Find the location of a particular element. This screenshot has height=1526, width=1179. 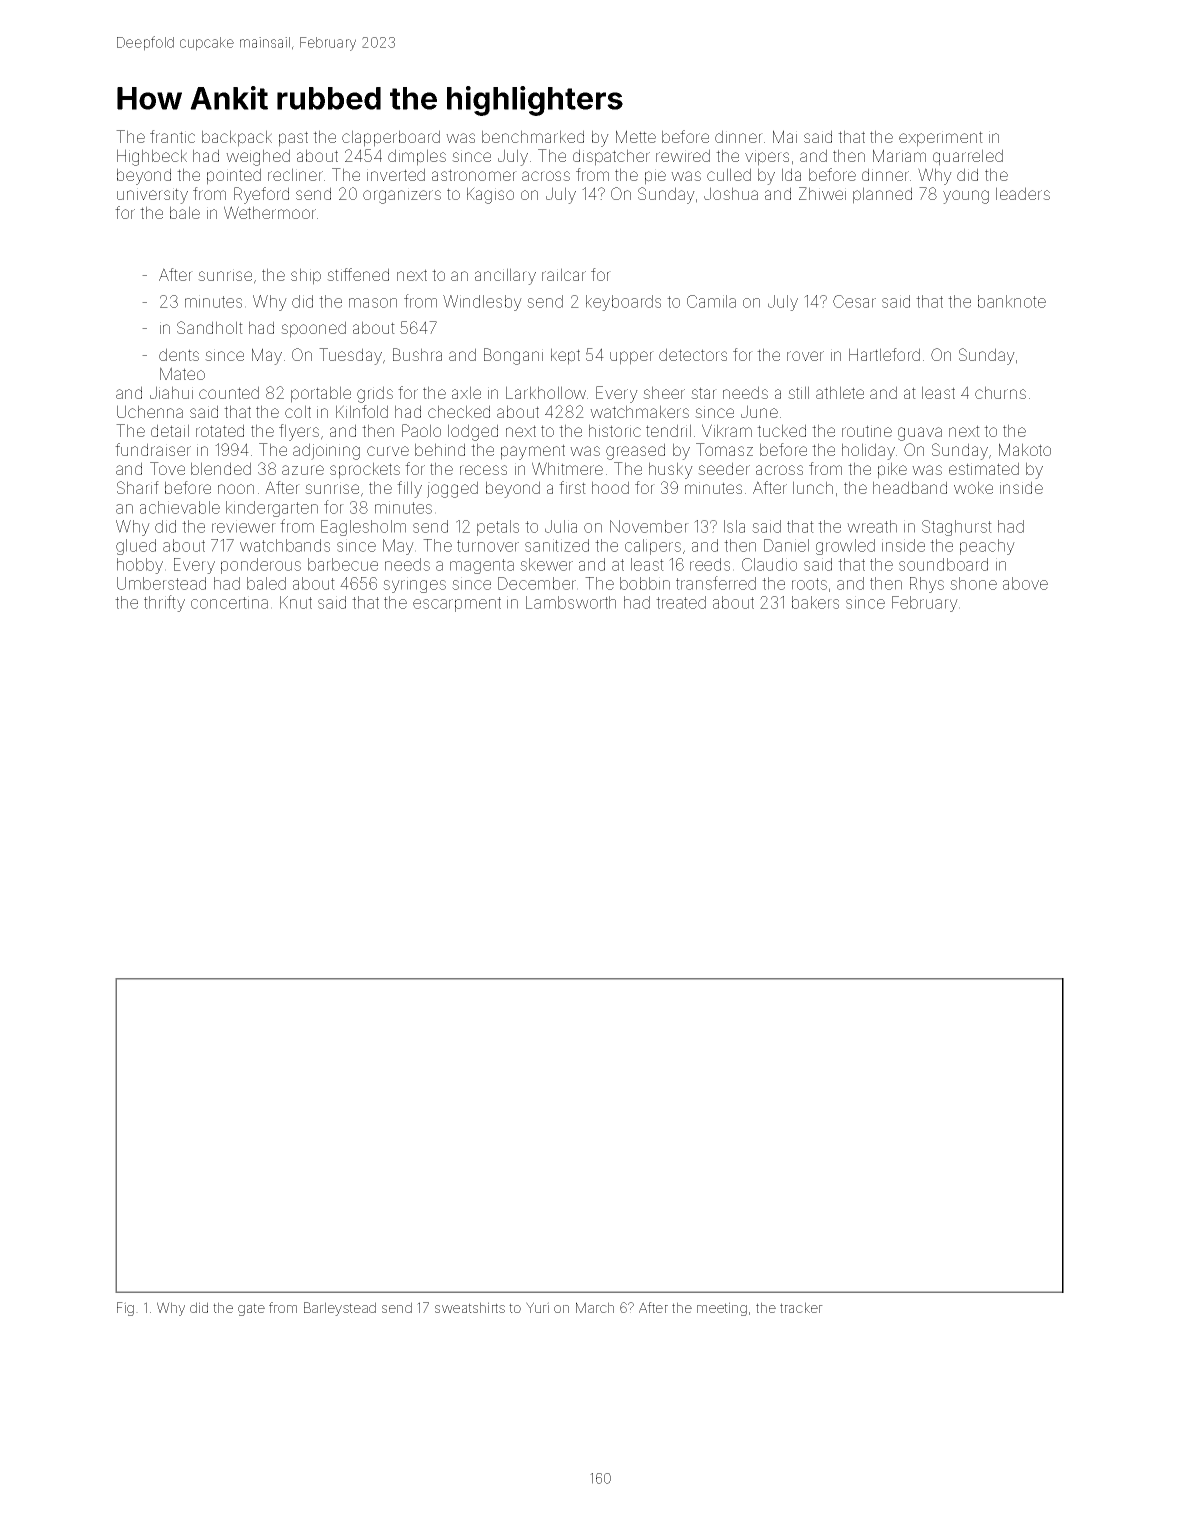

Bongani is located at coordinates (513, 356).
